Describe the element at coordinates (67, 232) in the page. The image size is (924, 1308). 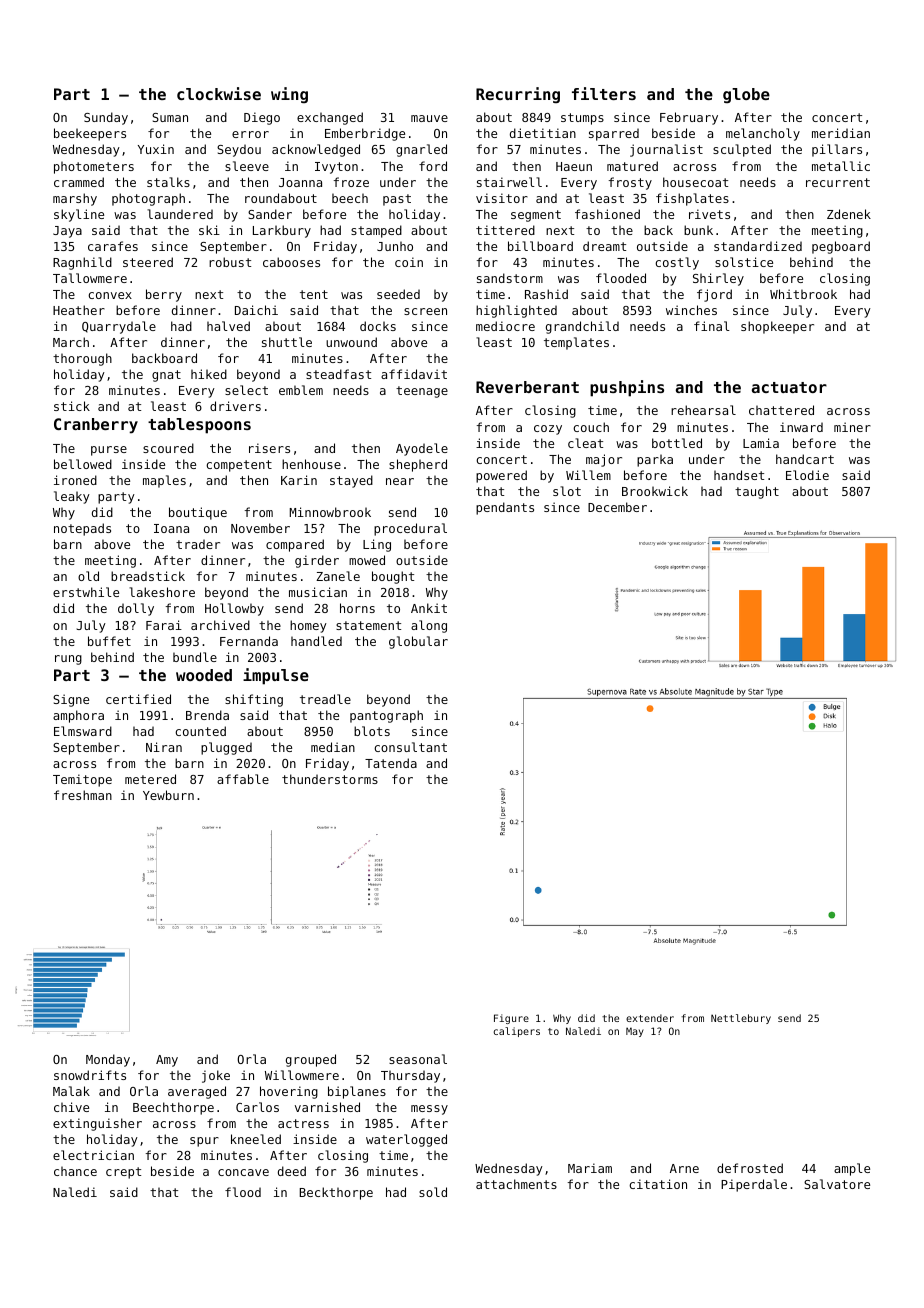
I see `Jaya` at that location.
